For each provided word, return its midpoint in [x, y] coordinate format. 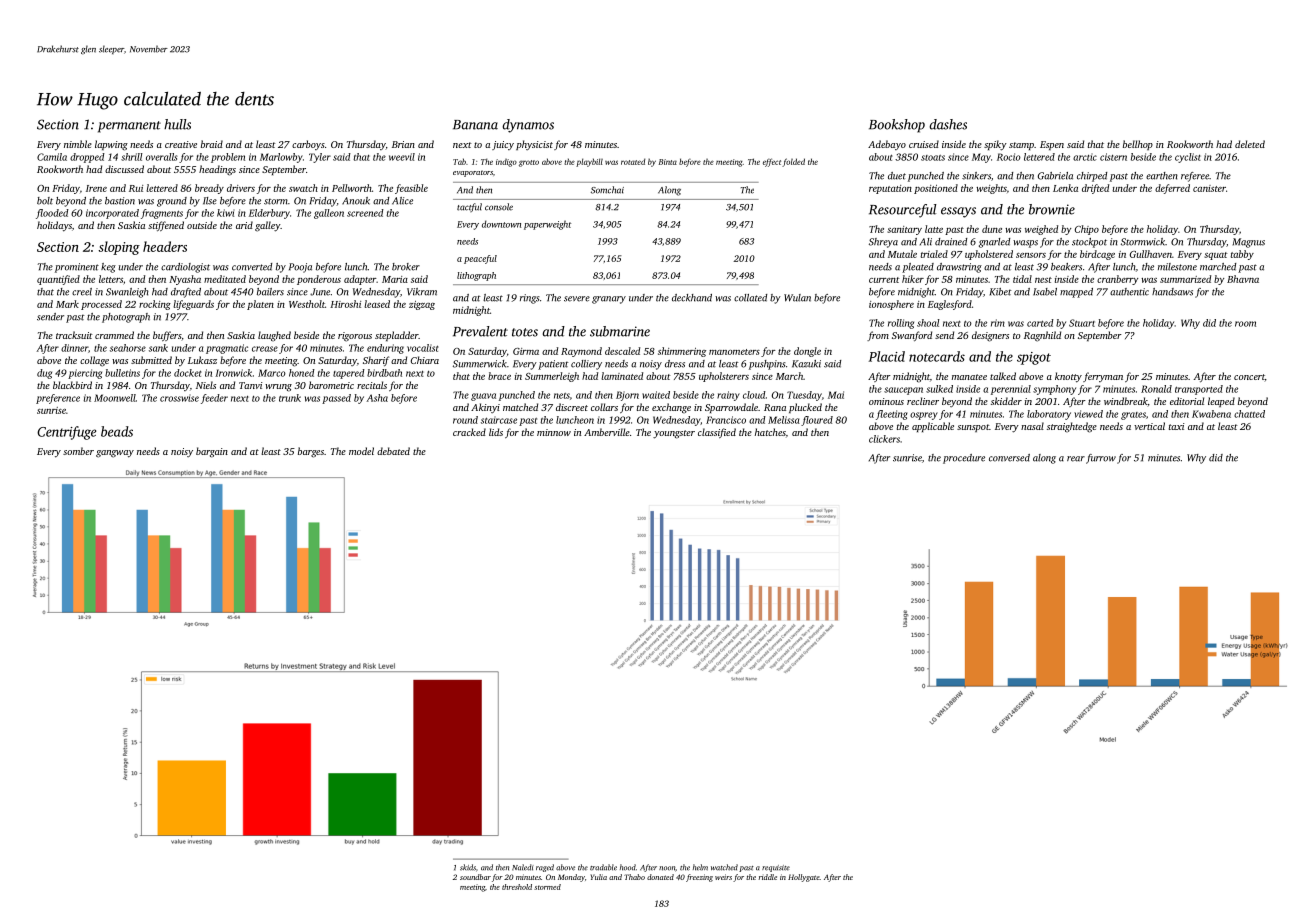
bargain [212, 452]
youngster [674, 434]
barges [311, 452]
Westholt [307, 304]
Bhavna [1243, 279]
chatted [1249, 414]
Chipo [1087, 230]
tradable [603, 867]
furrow [1101, 459]
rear [1076, 459]
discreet [572, 407]
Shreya [883, 243]
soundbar [475, 877]
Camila [52, 157]
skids [468, 867]
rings [530, 299]
